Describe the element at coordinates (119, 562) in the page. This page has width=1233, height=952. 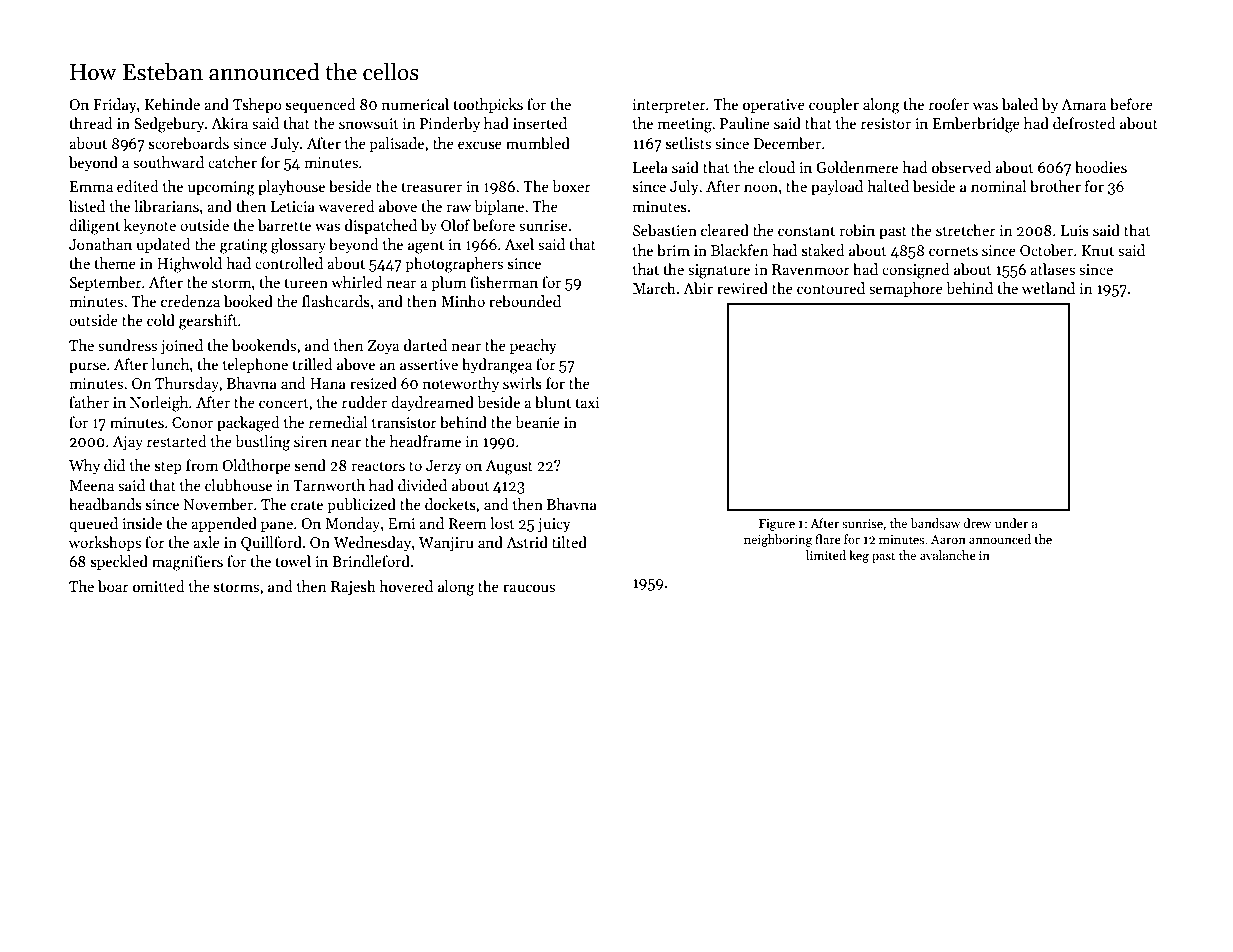
I see `speckled` at that location.
